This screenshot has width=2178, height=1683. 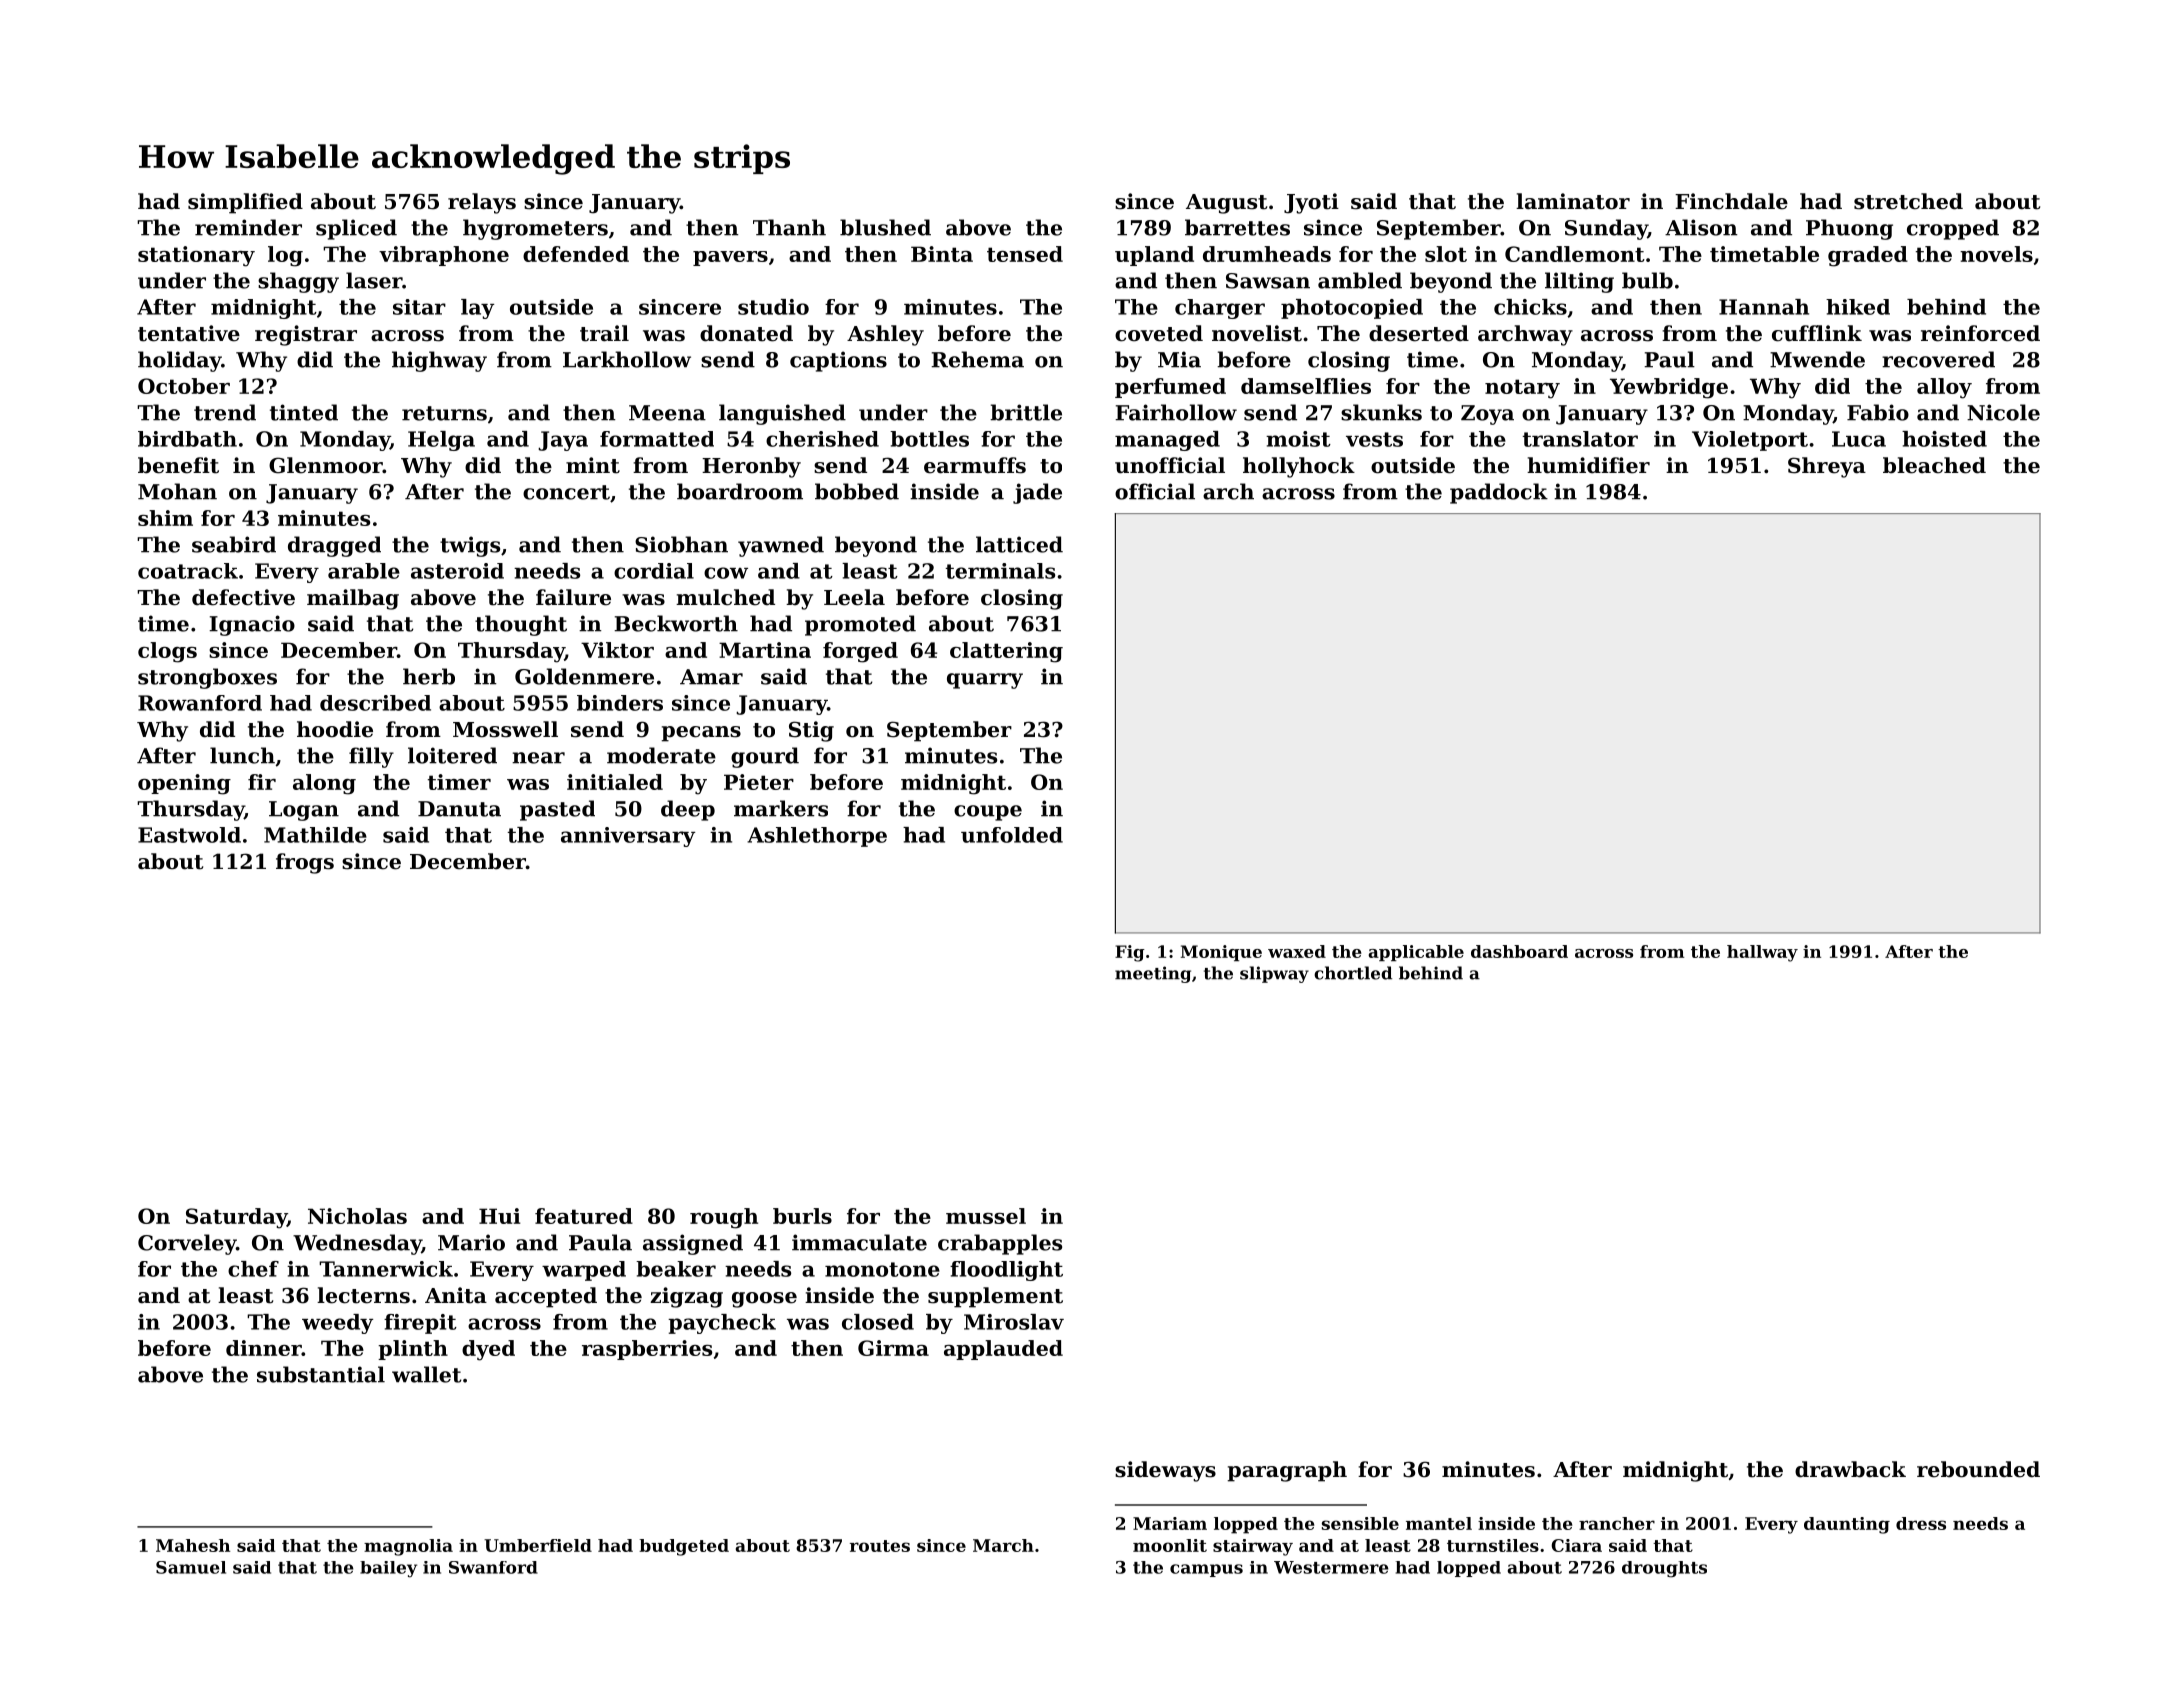 I want to click on Swanford, so click(x=493, y=1567).
